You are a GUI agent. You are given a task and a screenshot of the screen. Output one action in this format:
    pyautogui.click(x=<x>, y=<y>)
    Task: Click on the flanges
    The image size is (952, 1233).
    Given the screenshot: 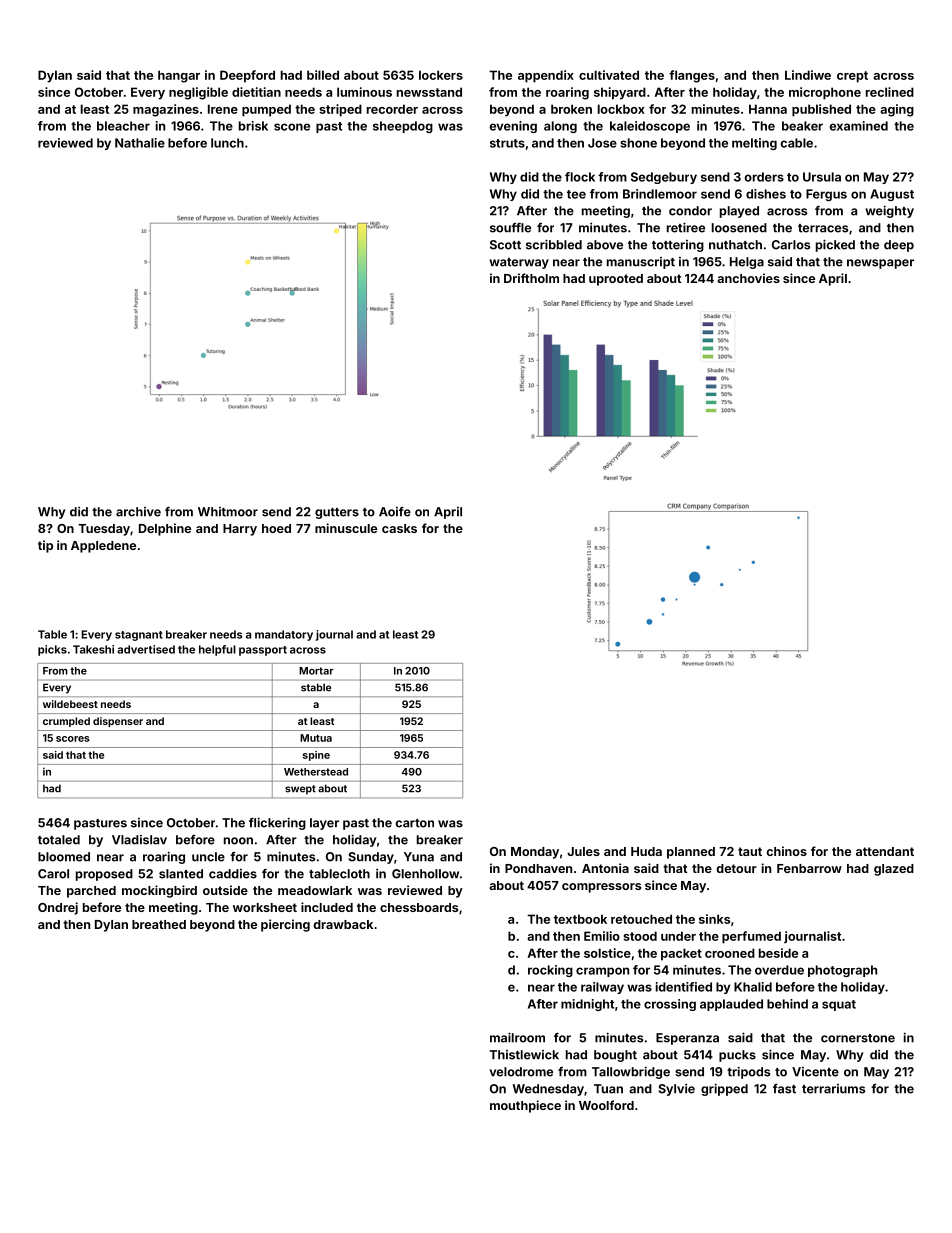 What is the action you would take?
    pyautogui.click(x=692, y=76)
